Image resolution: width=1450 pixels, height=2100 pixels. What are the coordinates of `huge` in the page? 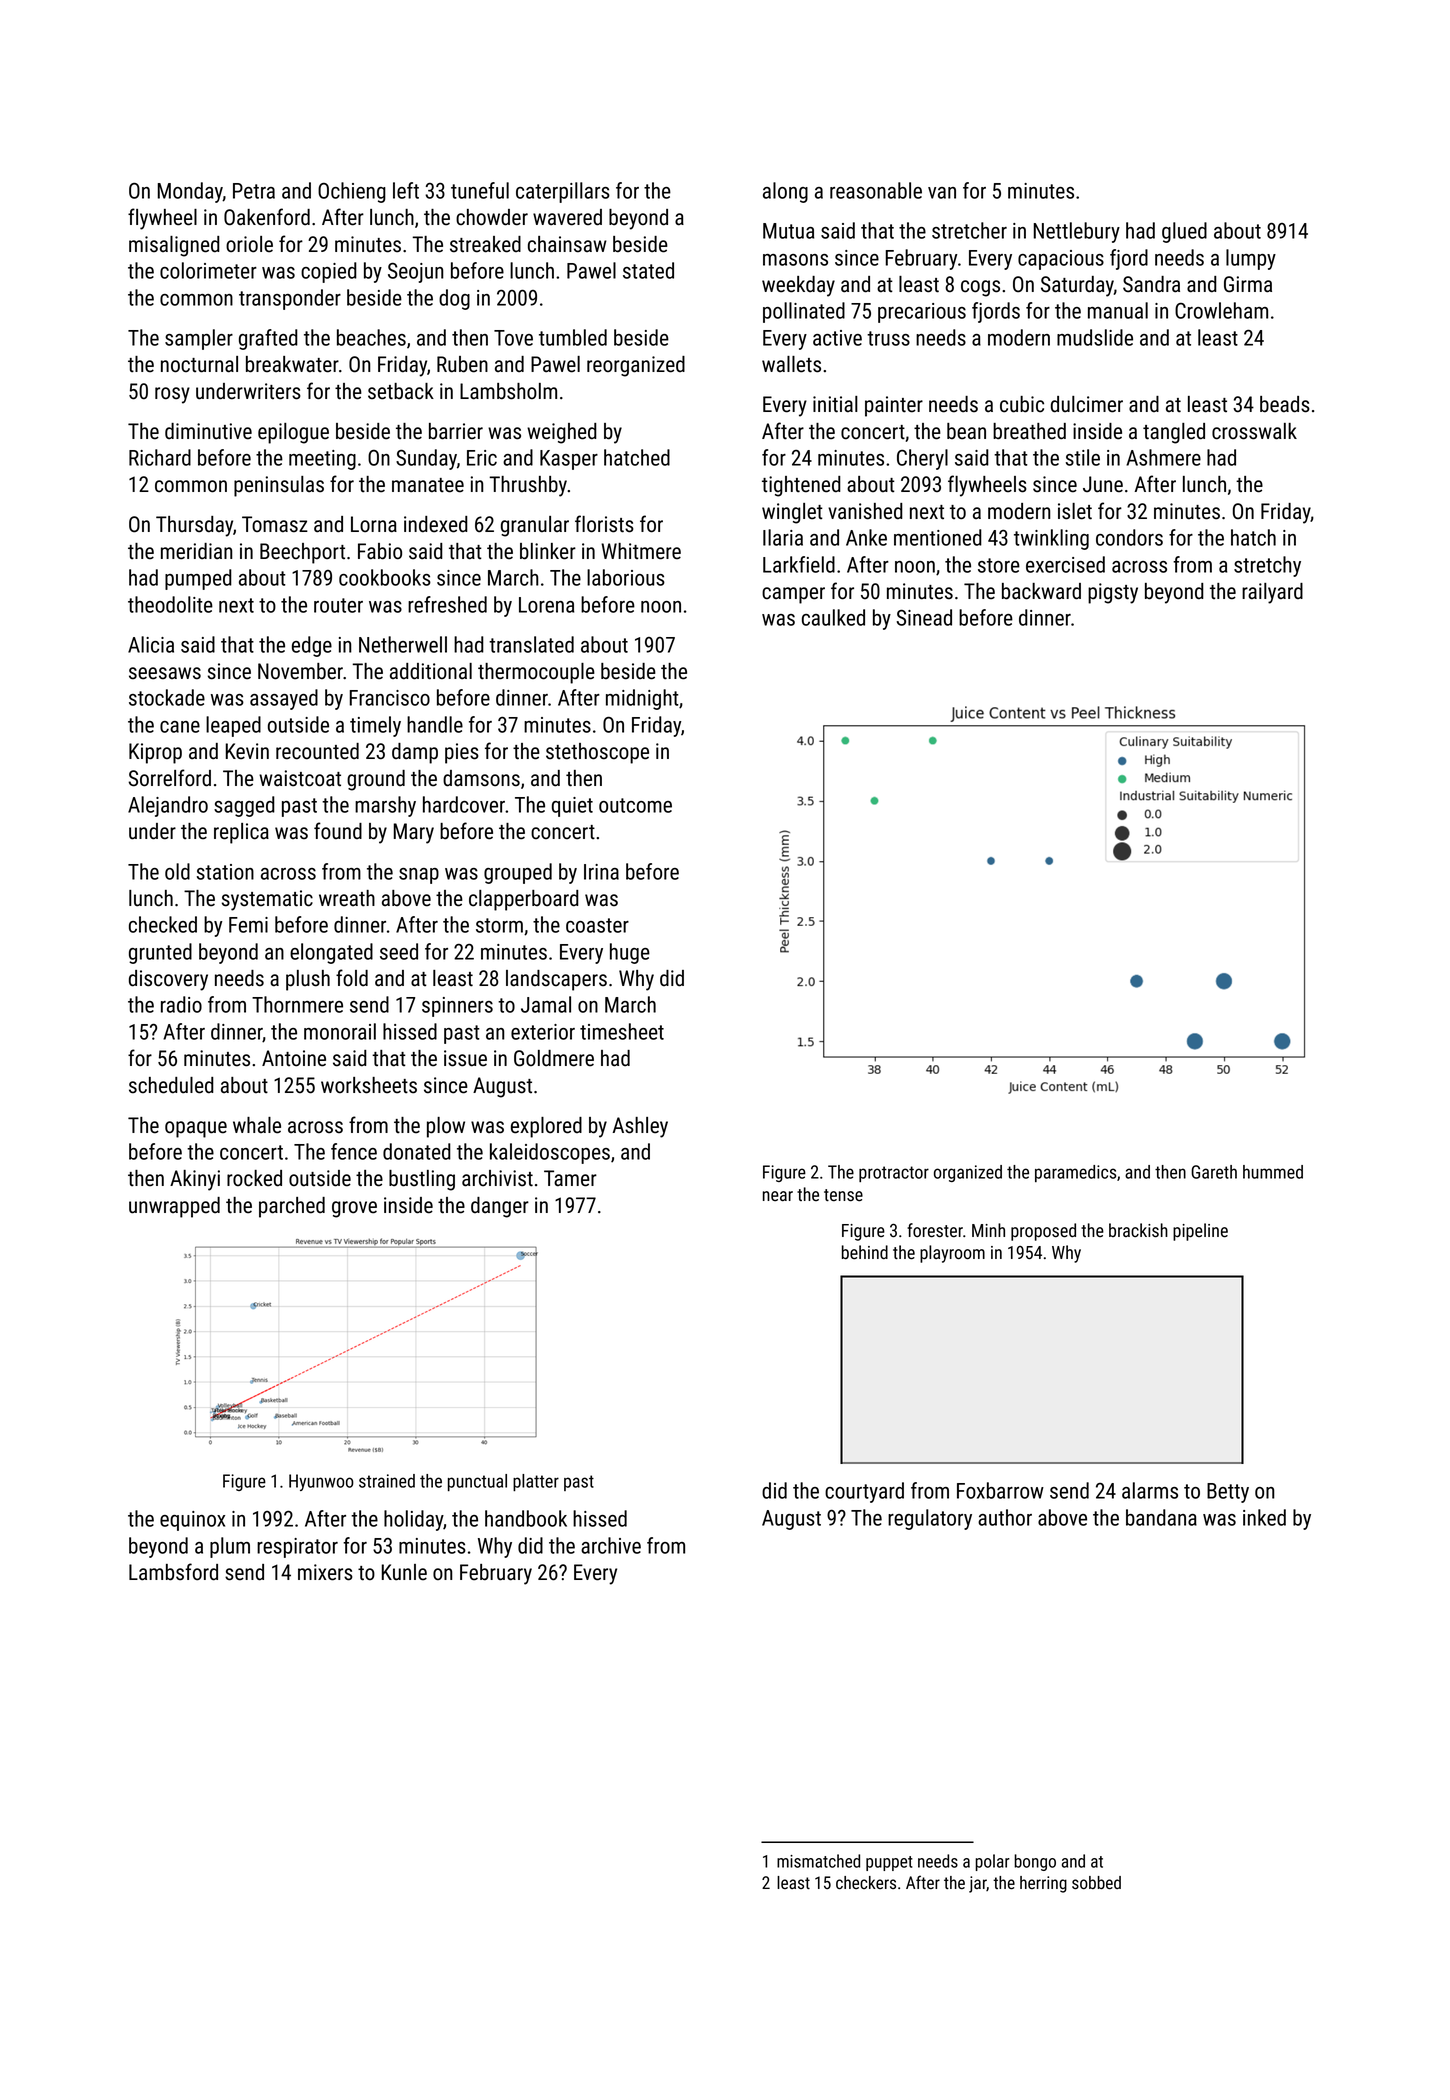 It's located at (630, 953).
